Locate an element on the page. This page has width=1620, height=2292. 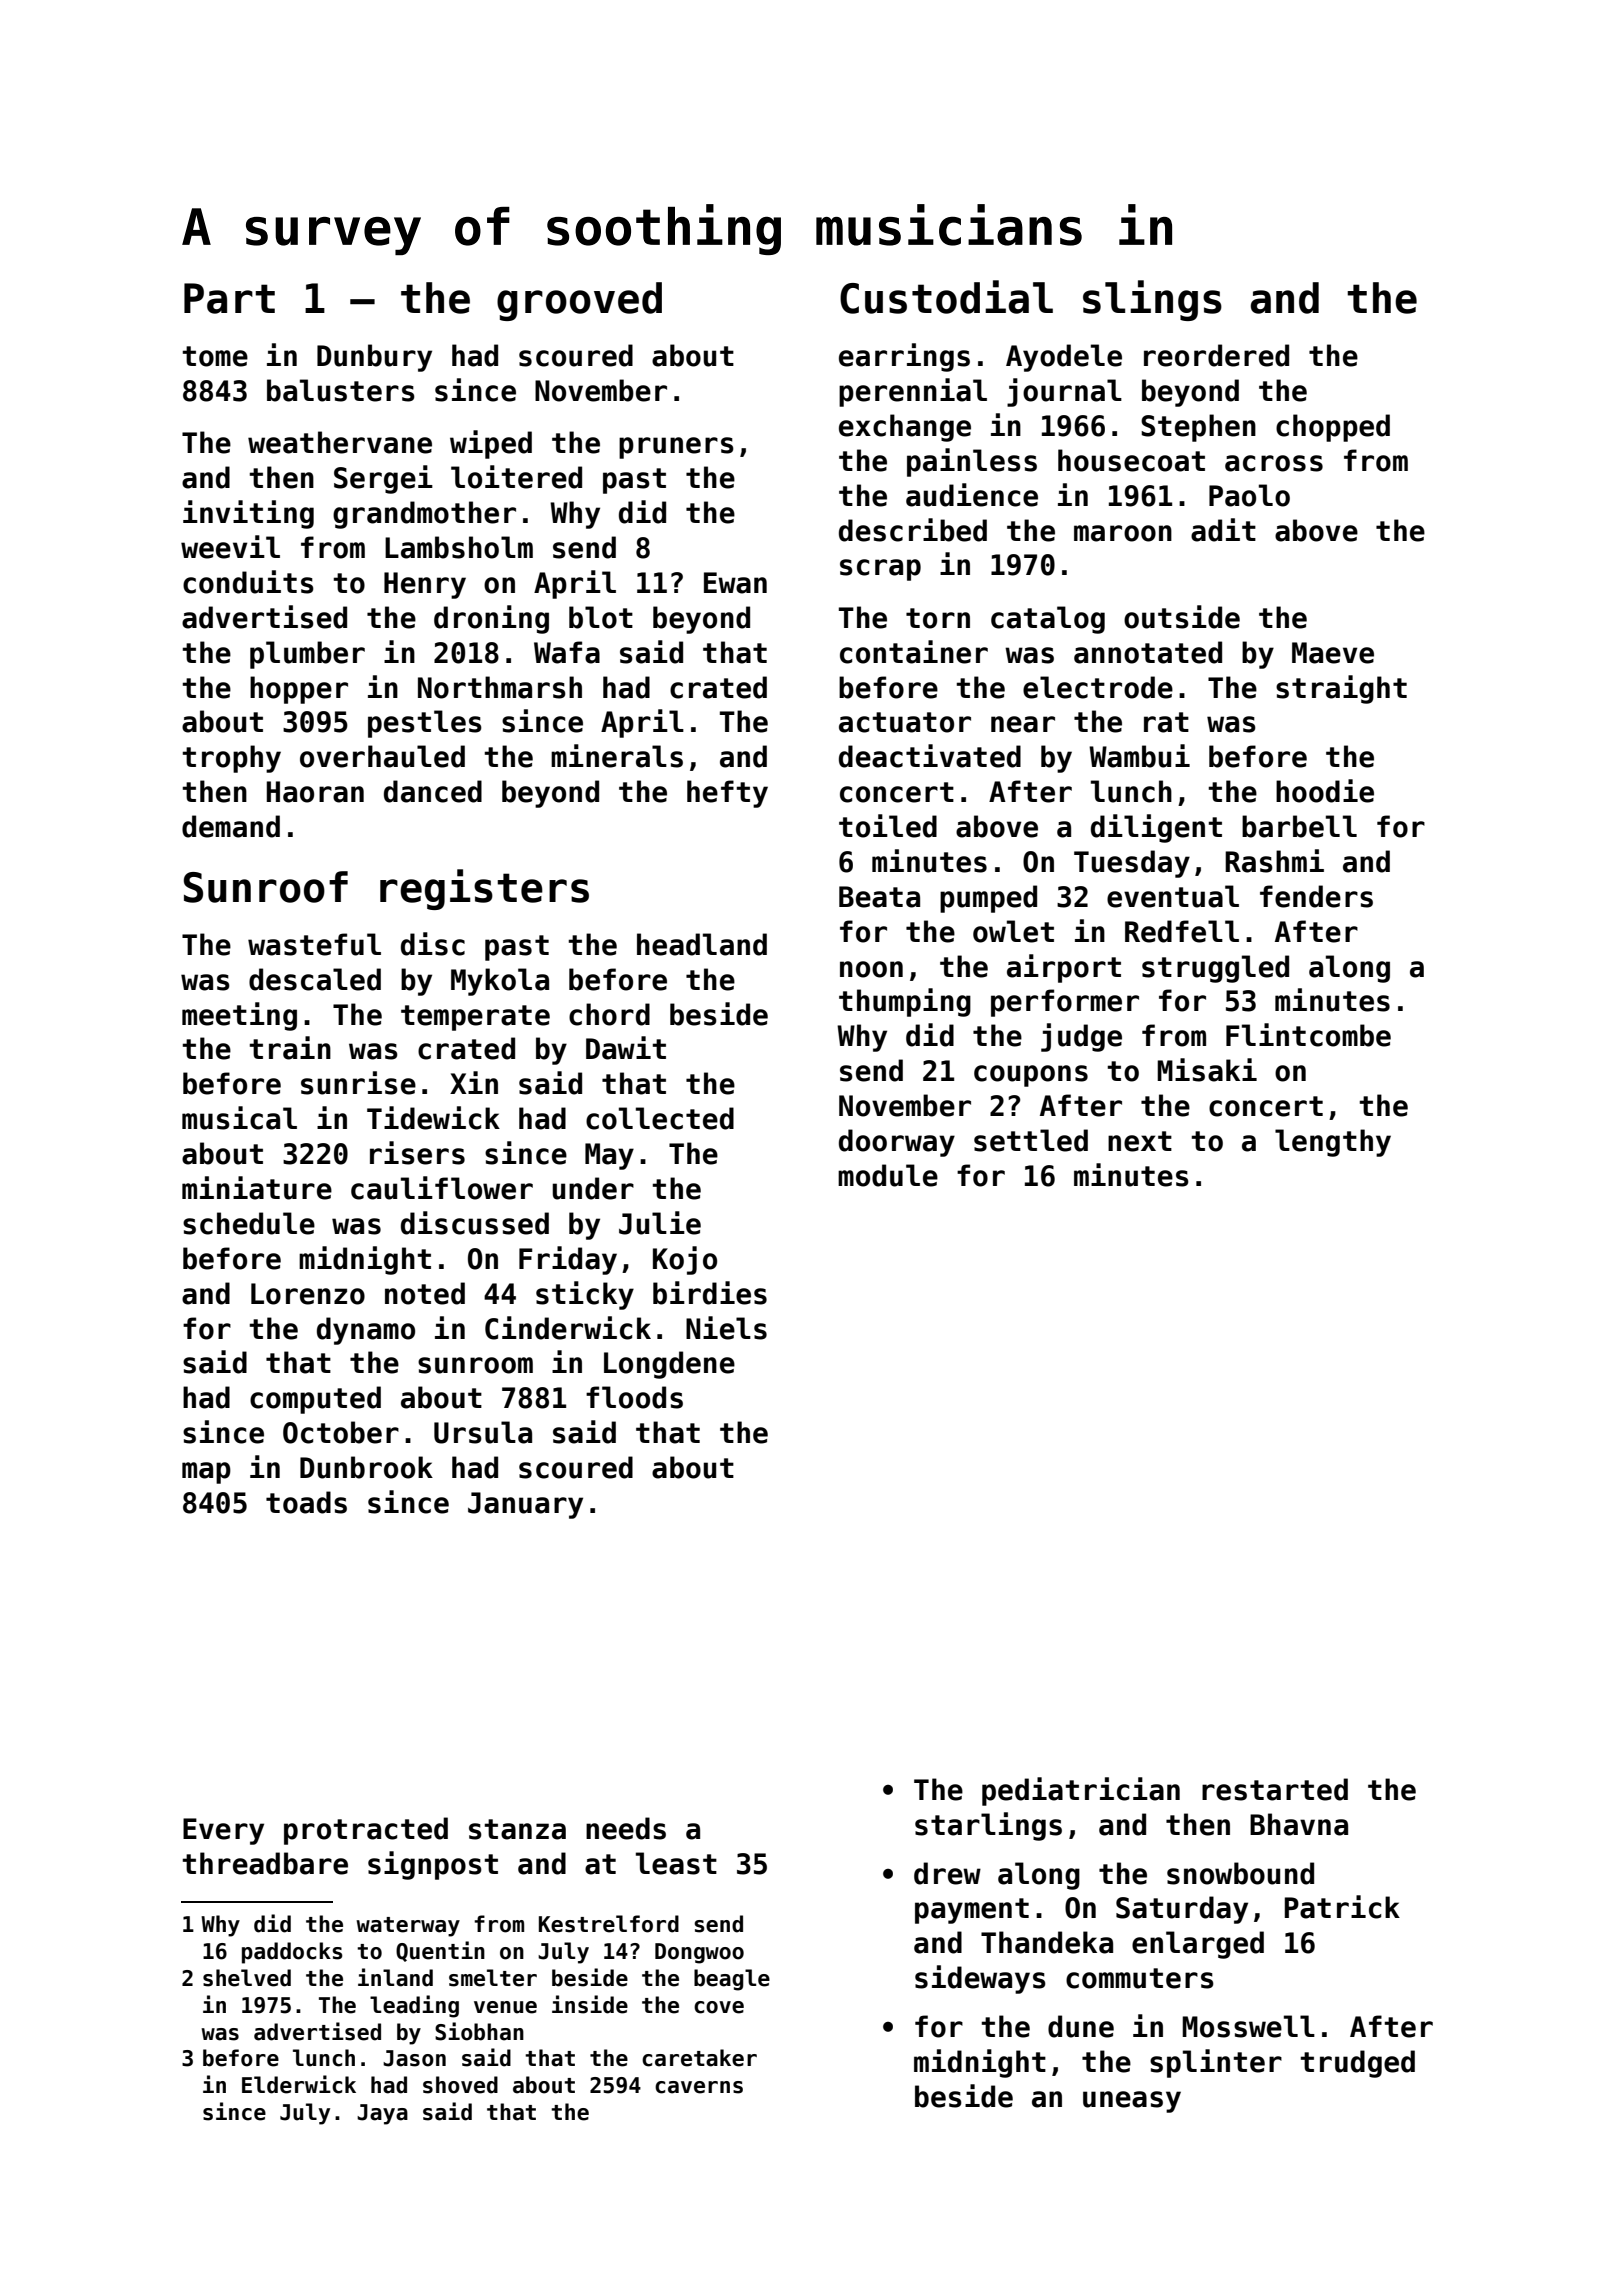
Redfell is located at coordinates (1182, 931).
